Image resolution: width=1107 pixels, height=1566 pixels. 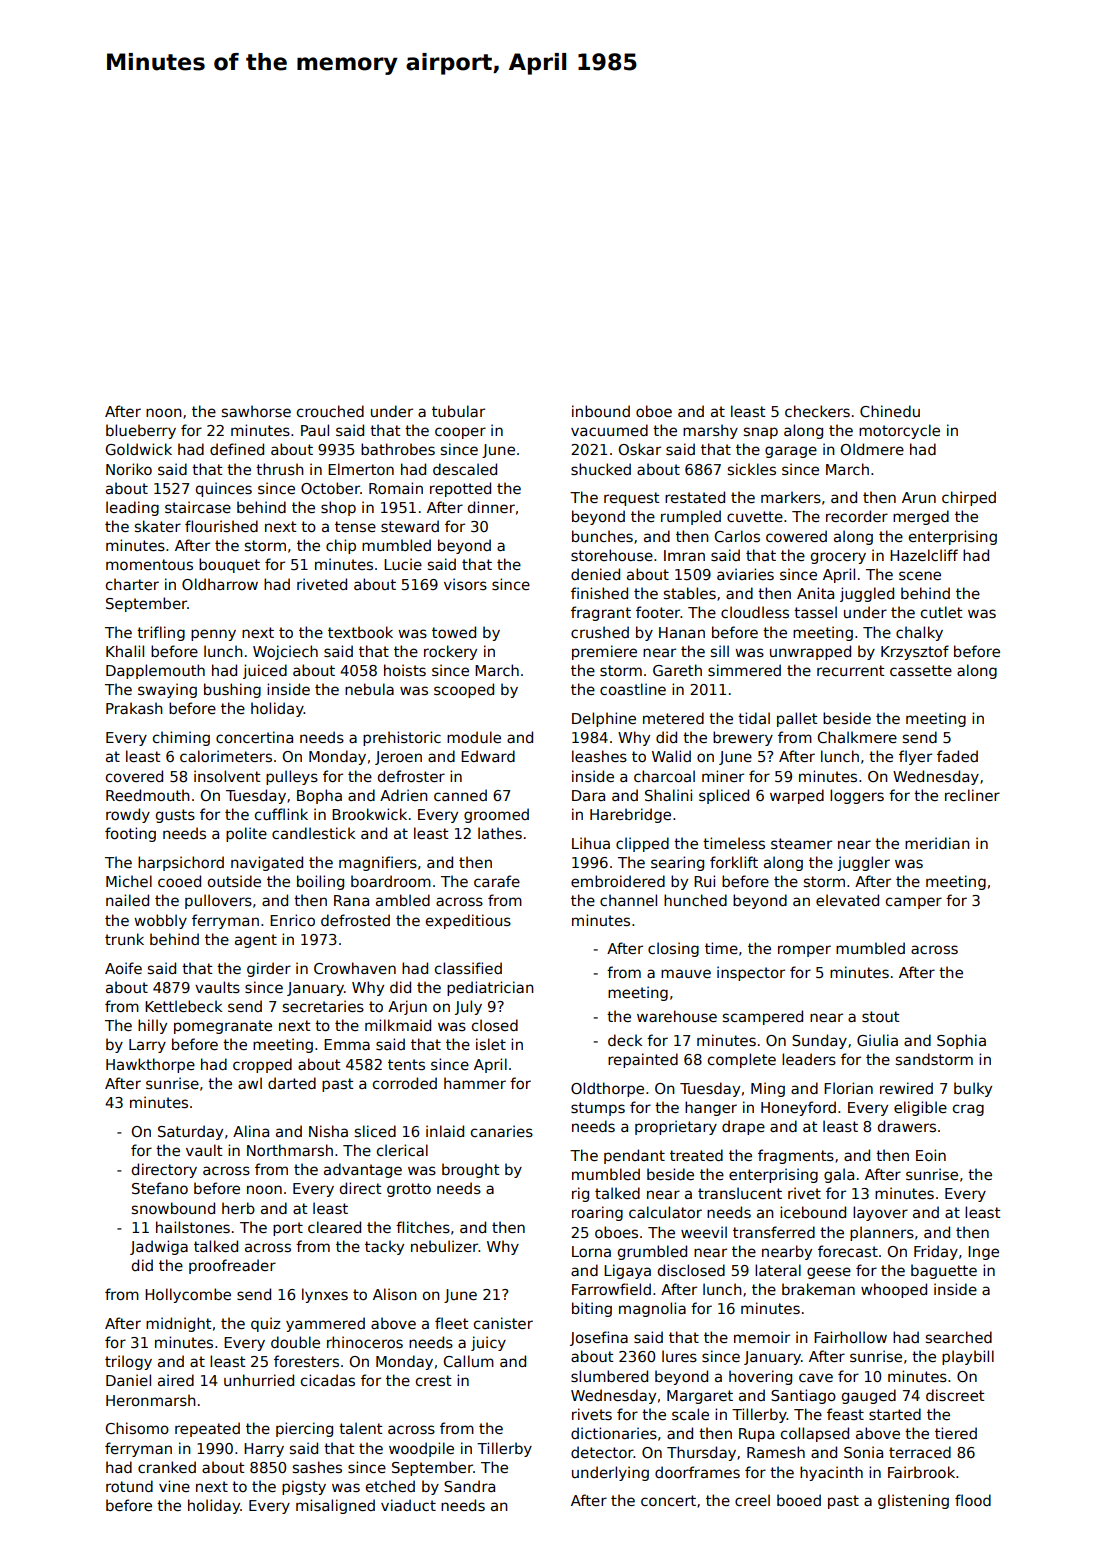 What do you see at coordinates (335, 1506) in the image?
I see `misaligned` at bounding box center [335, 1506].
